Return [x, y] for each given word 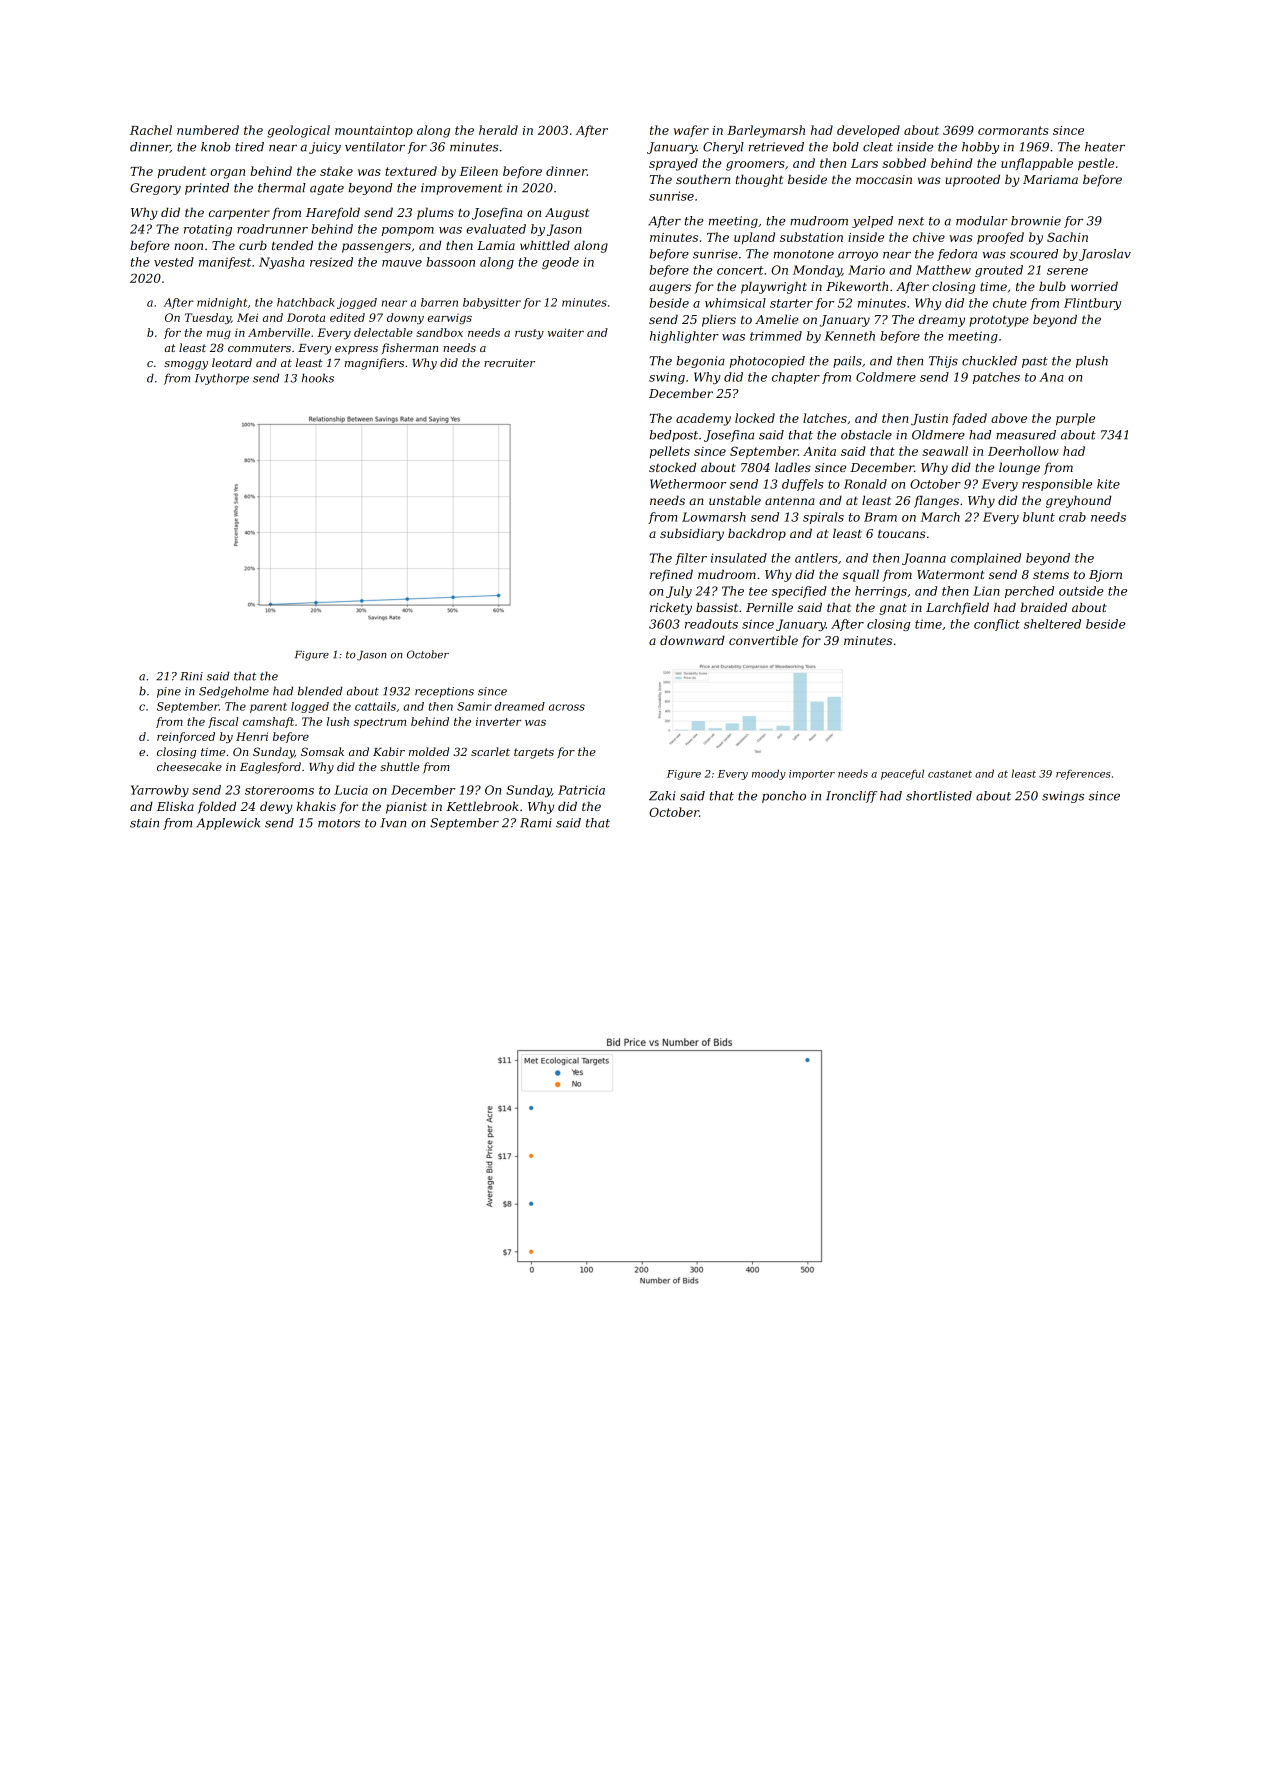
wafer [691, 131]
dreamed [520, 706]
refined [671, 575]
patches [996, 378]
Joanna [924, 559]
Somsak [322, 751]
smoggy [186, 365]
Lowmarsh [714, 517]
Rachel [151, 130]
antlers [816, 558]
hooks [318, 378]
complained [986, 559]
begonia [700, 362]
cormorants [1013, 130]
